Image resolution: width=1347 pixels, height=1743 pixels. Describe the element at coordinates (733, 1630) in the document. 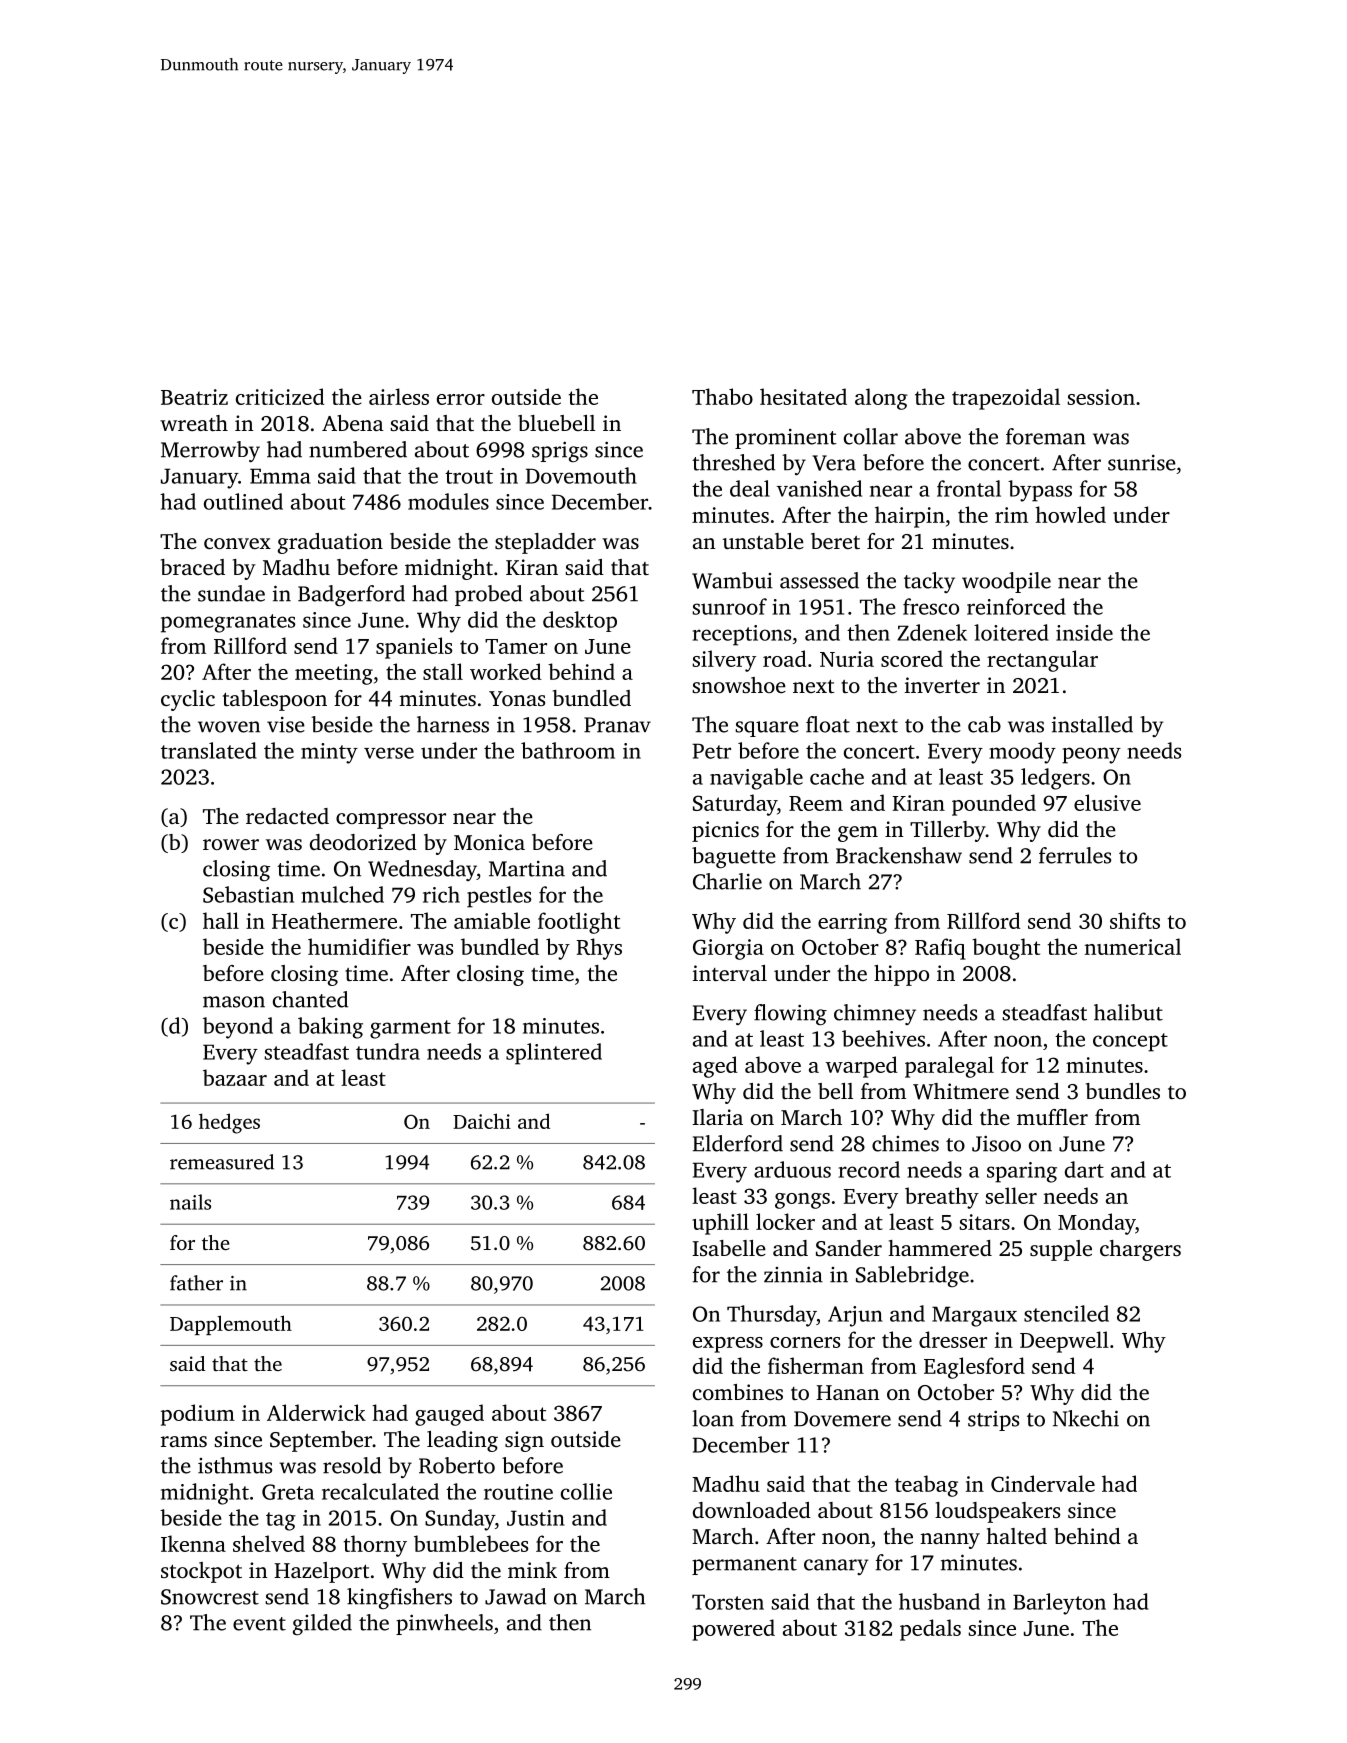

I see `powered` at that location.
